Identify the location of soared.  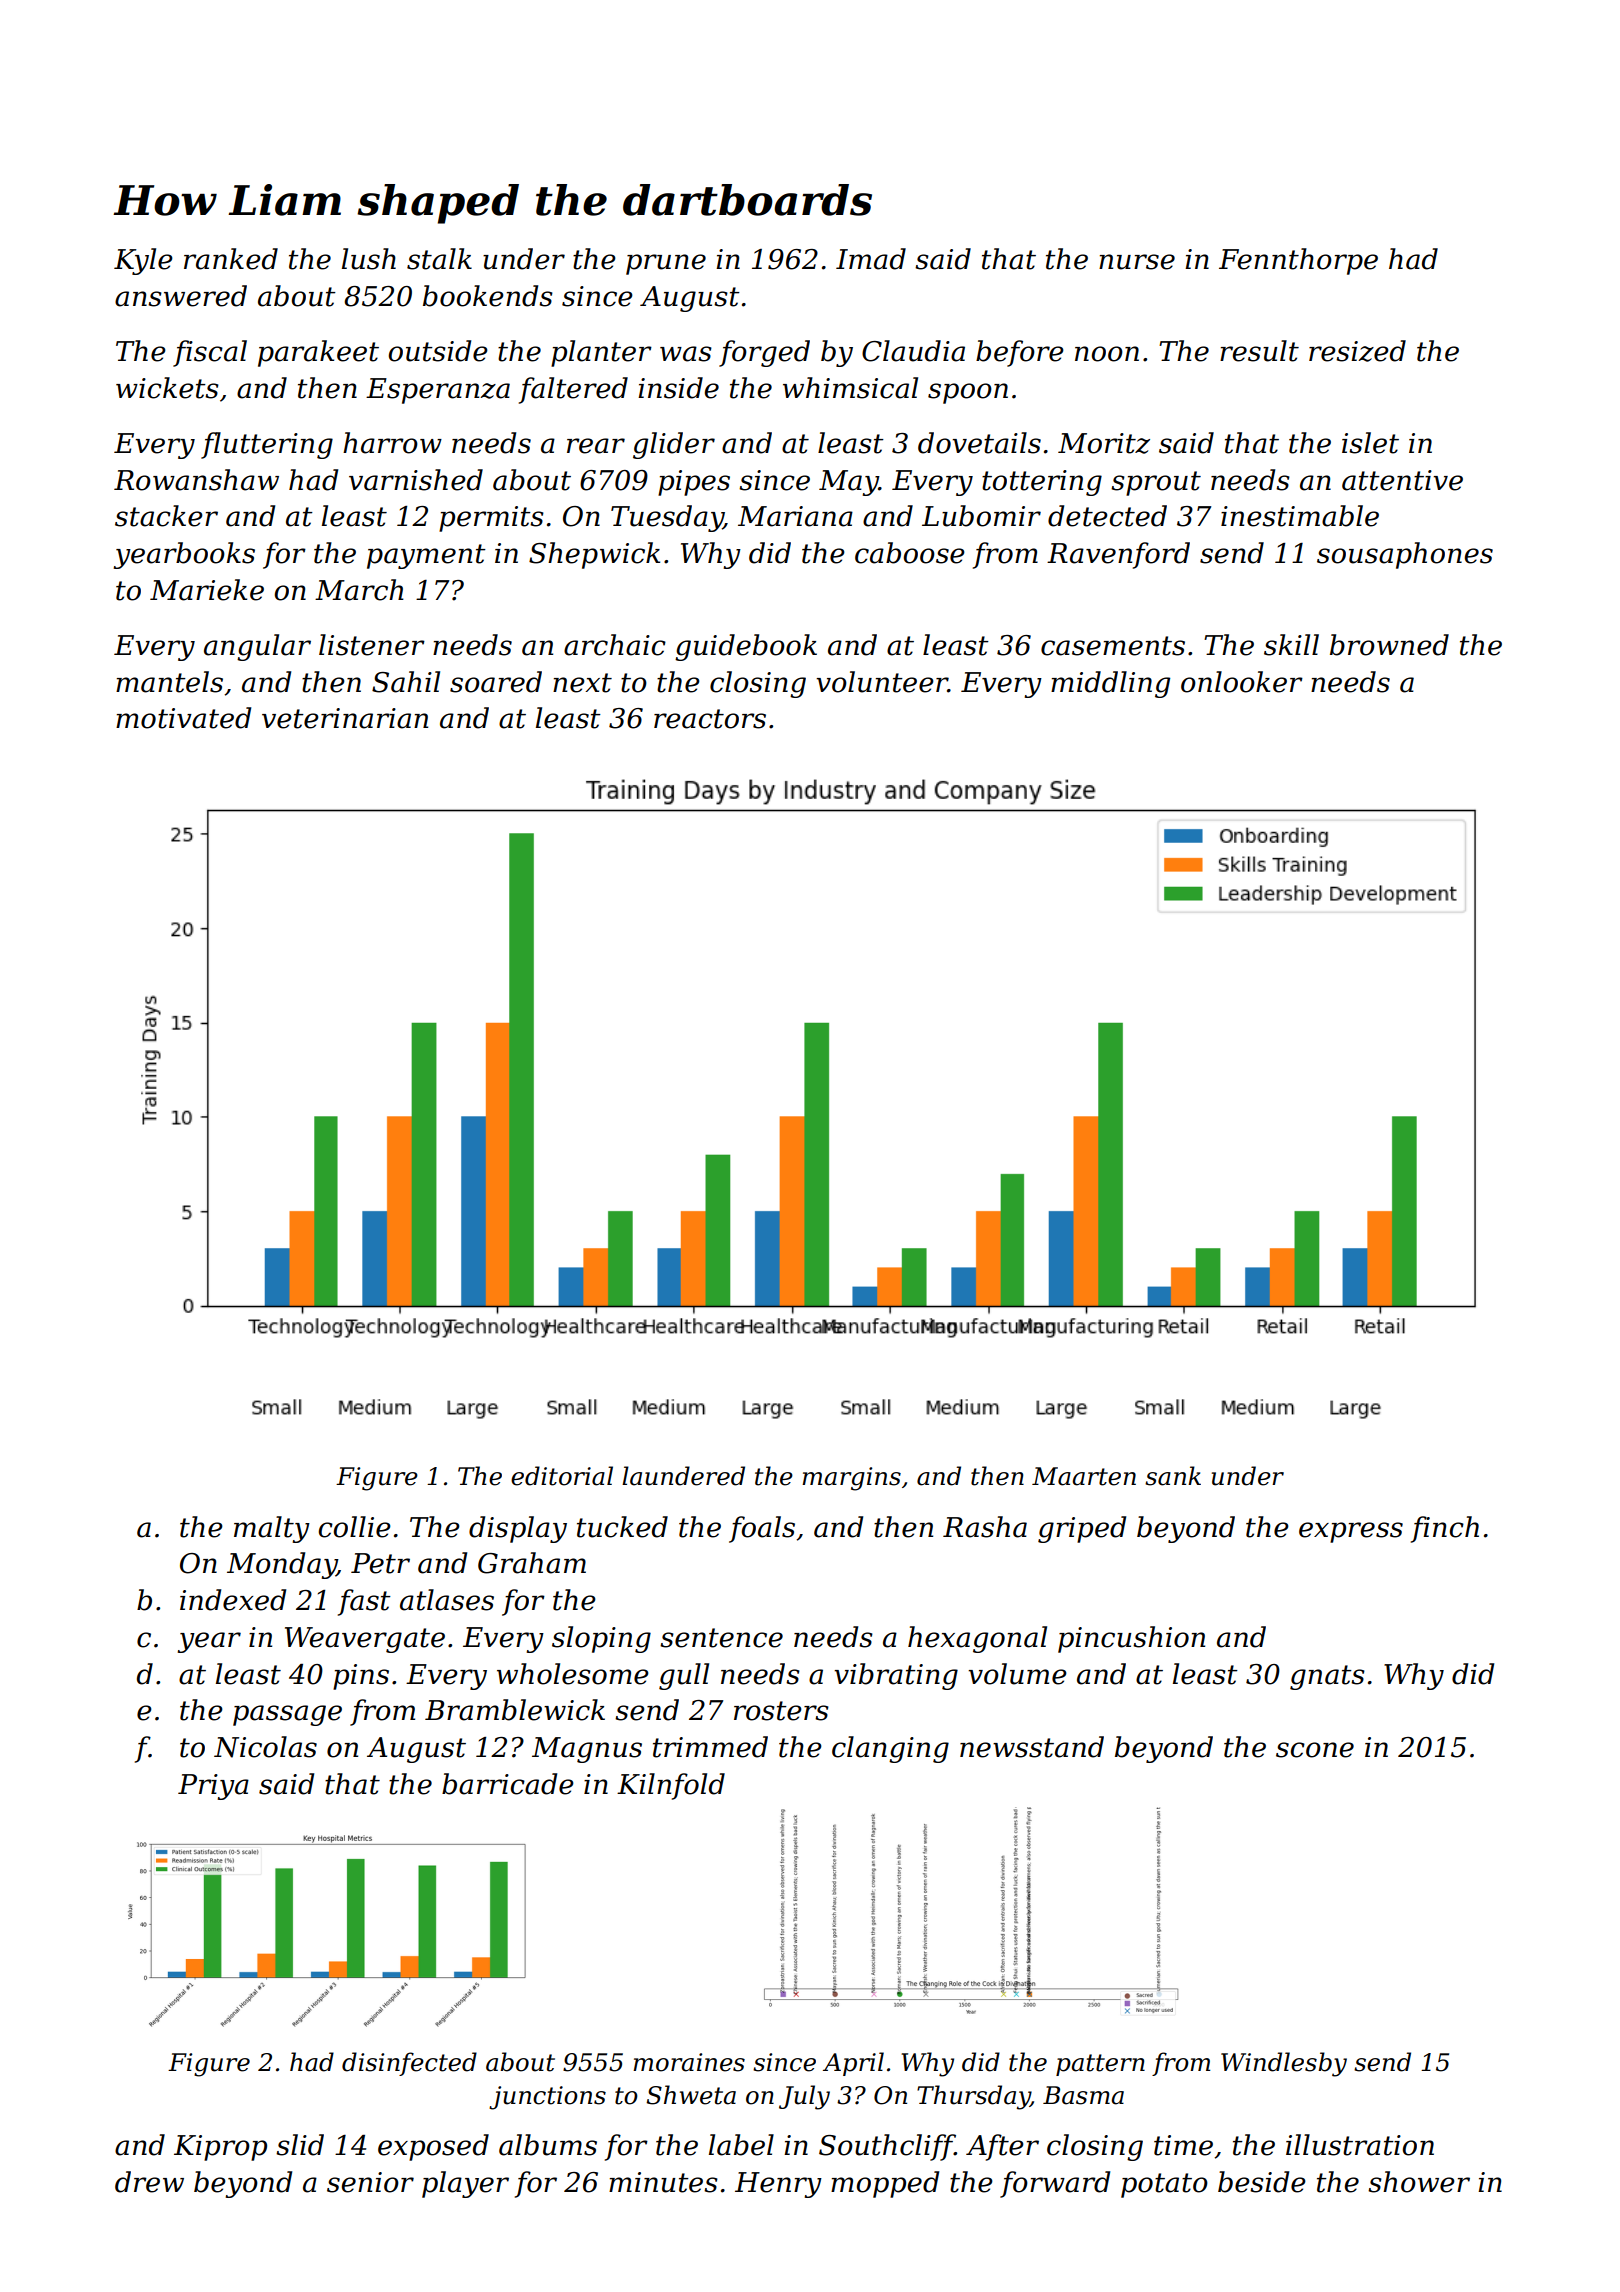
(496, 682).
